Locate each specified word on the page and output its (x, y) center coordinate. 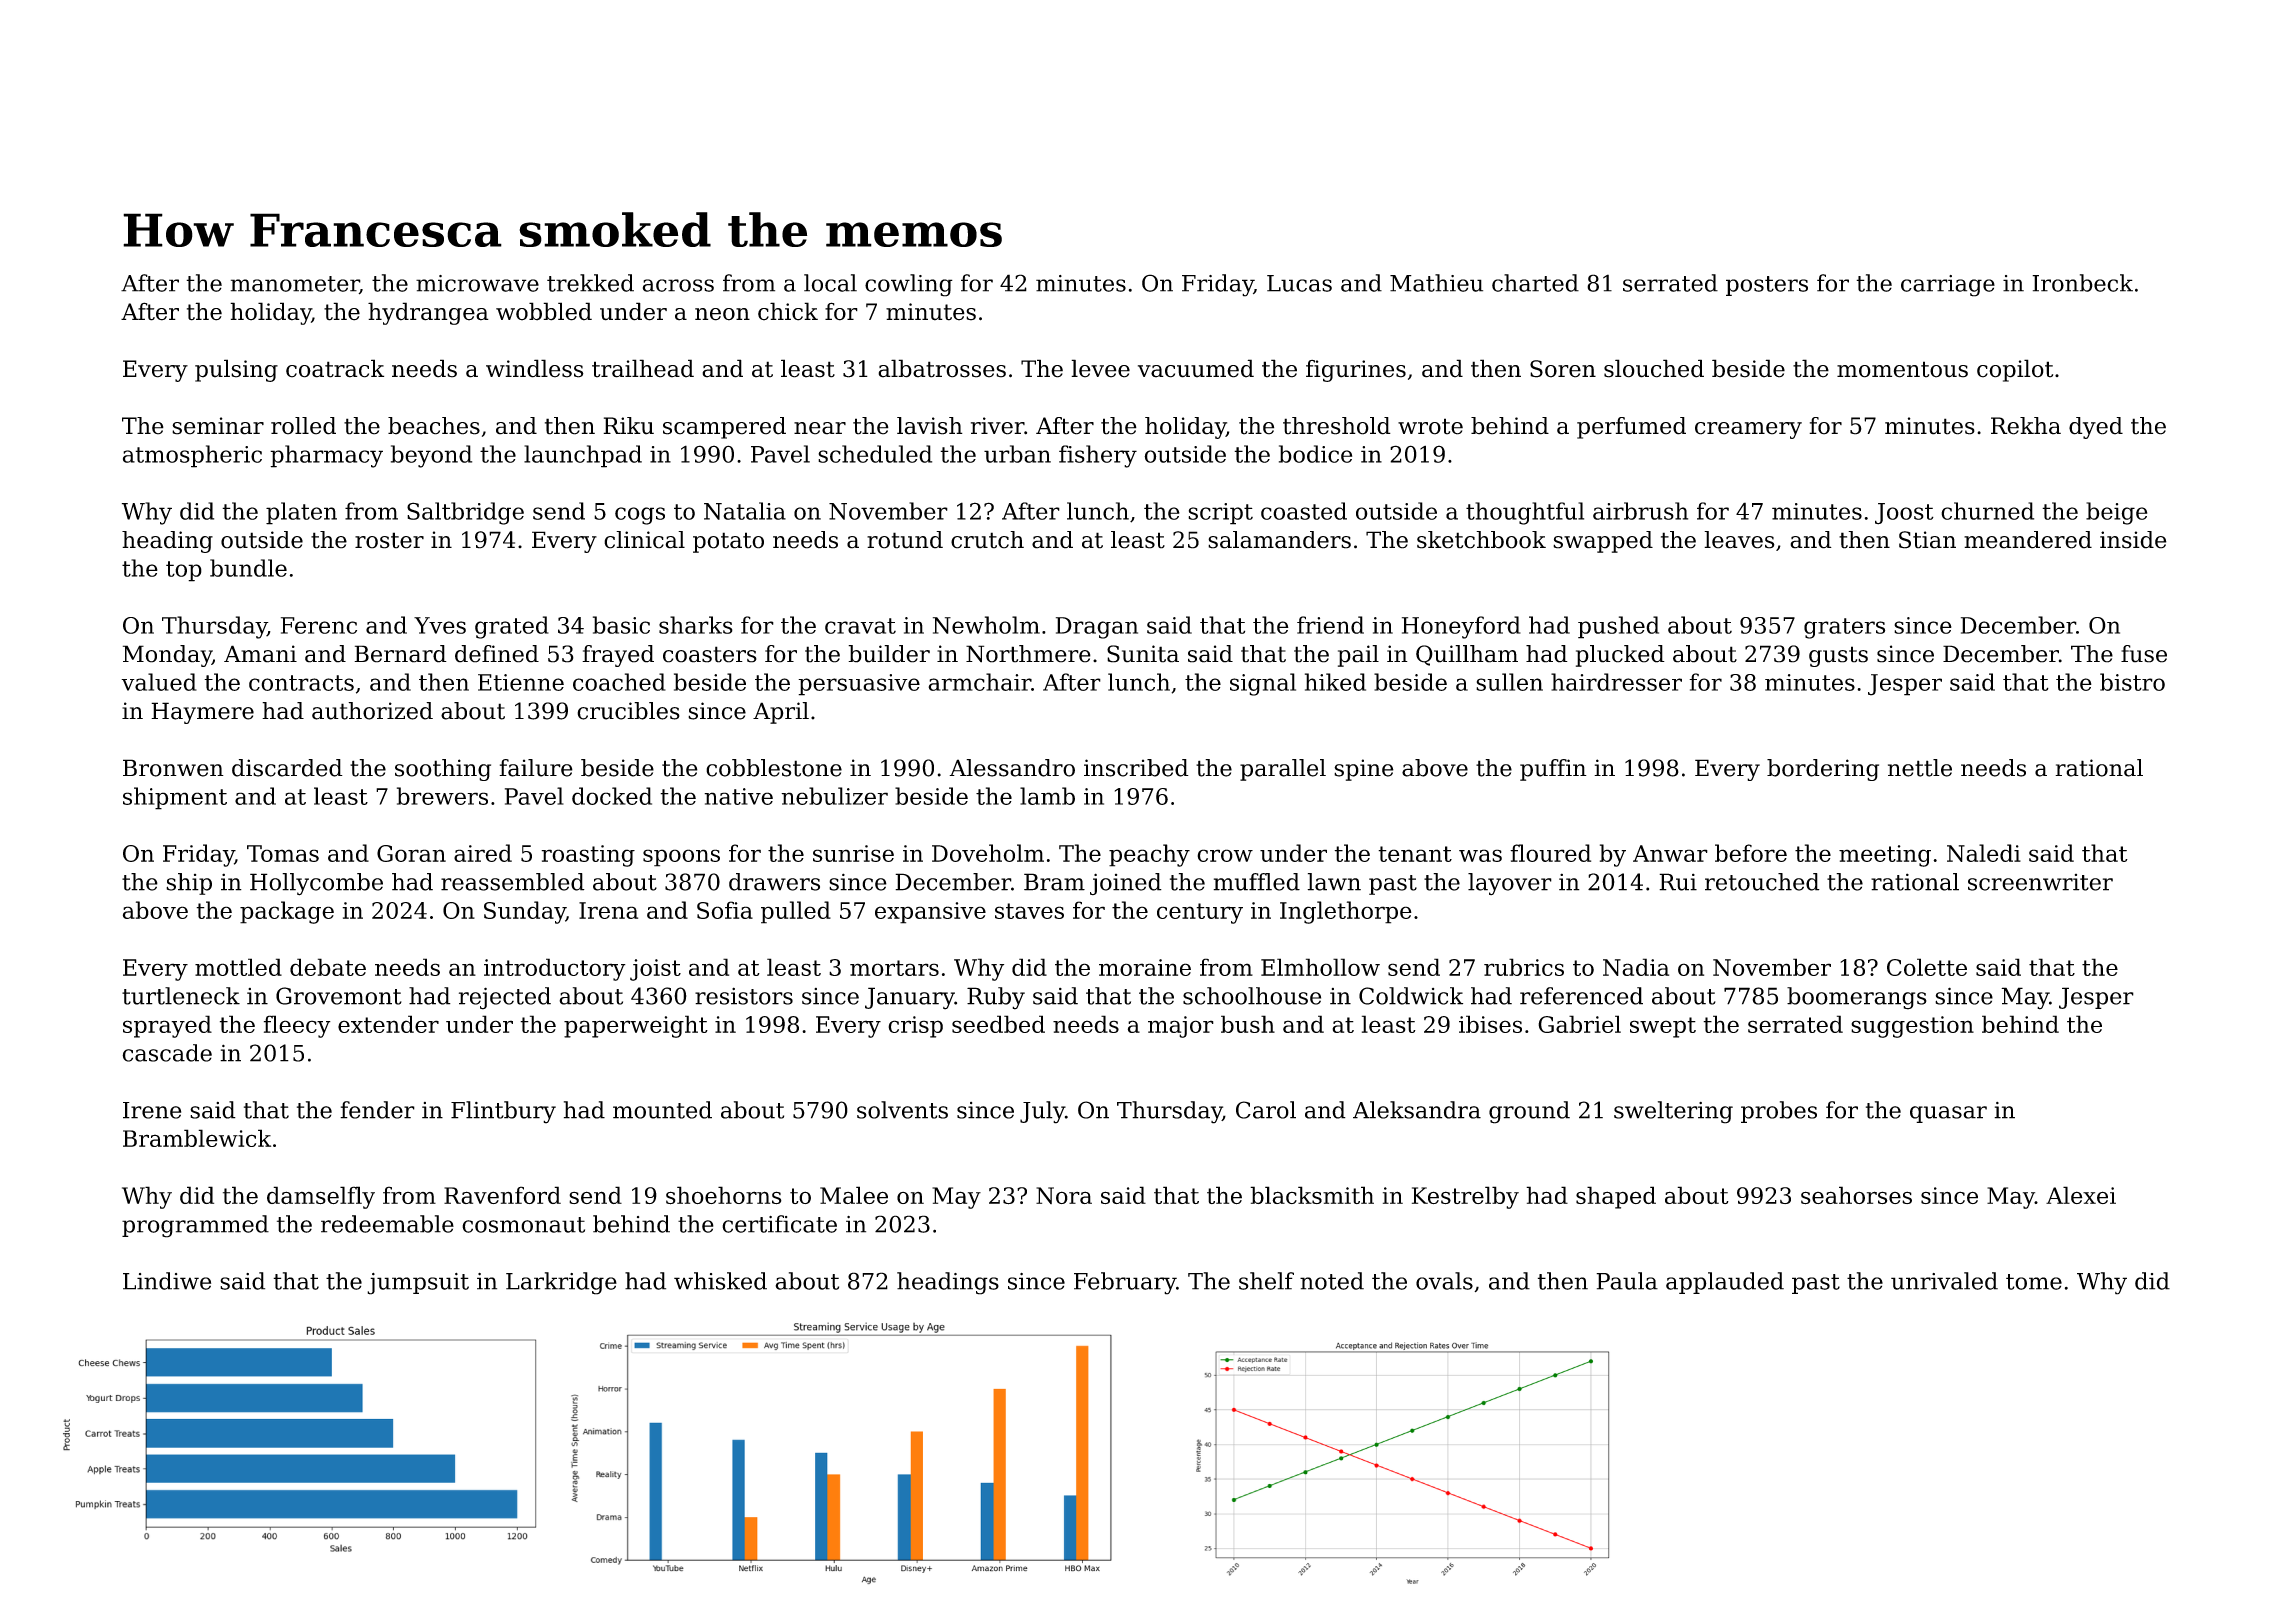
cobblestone (774, 768)
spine (1364, 770)
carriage (1948, 286)
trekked (590, 283)
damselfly (321, 1197)
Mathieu (1436, 283)
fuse (2144, 654)
